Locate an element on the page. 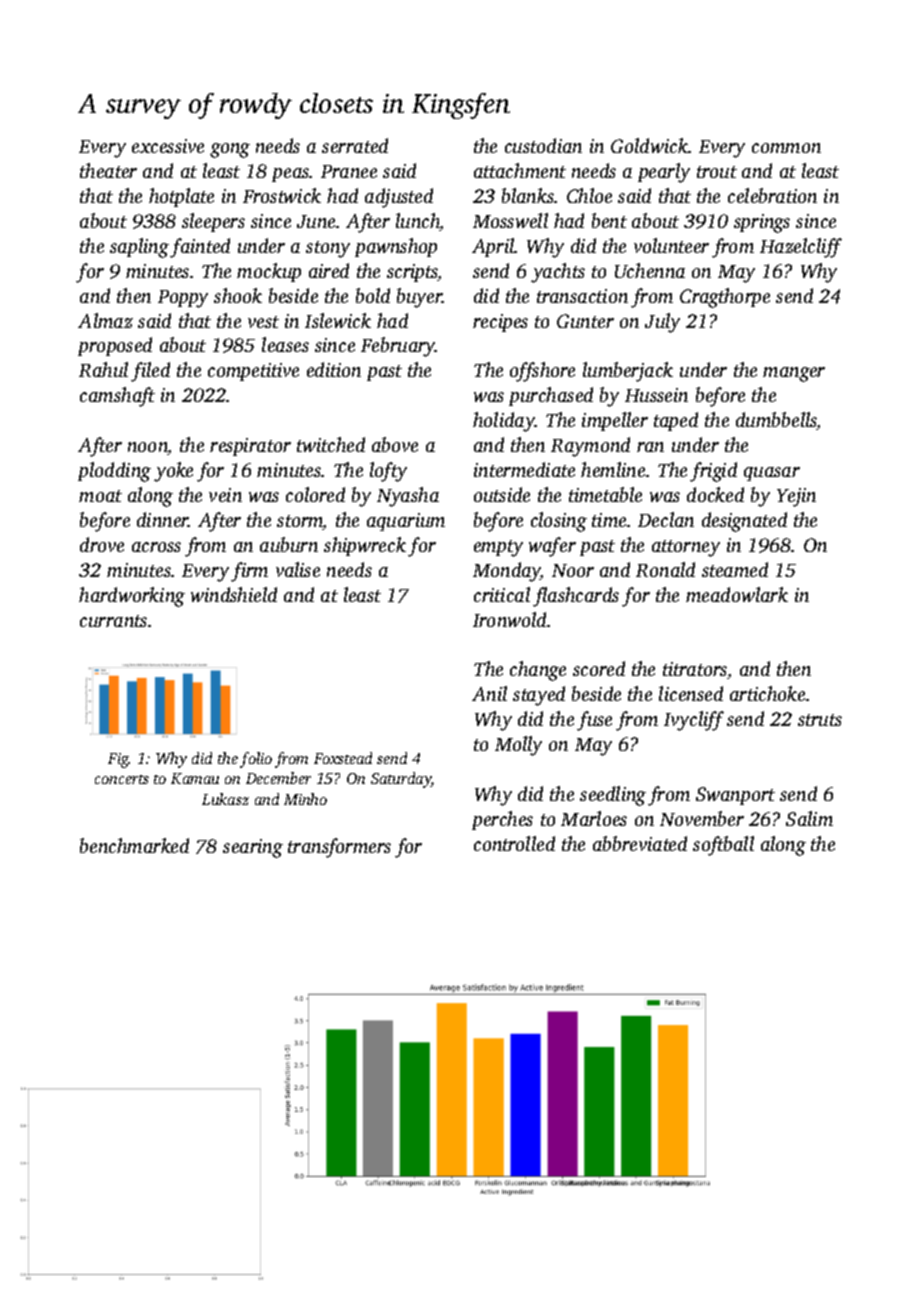  outside is located at coordinates (502, 494).
